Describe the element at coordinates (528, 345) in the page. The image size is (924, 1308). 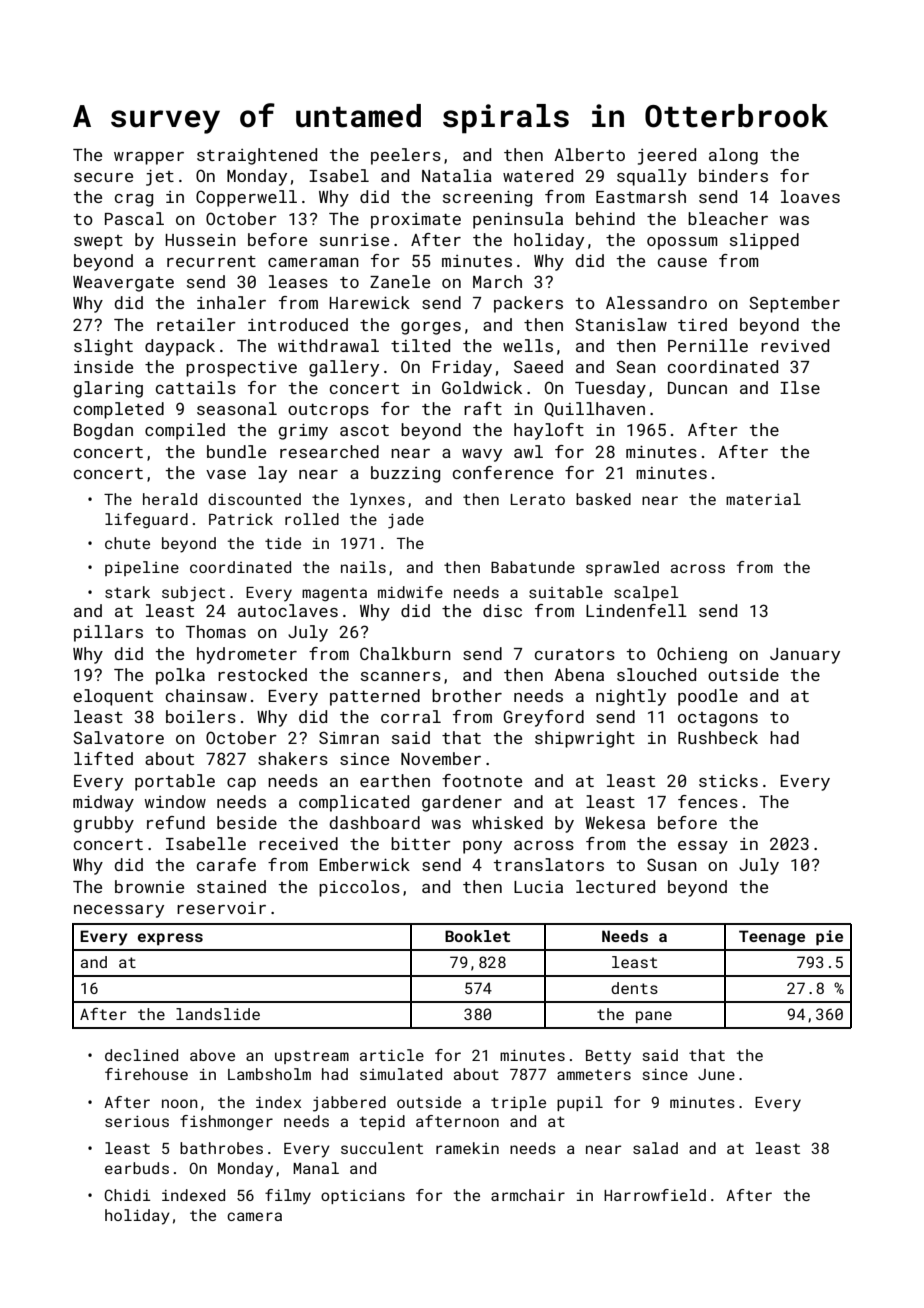
I see `wells` at that location.
